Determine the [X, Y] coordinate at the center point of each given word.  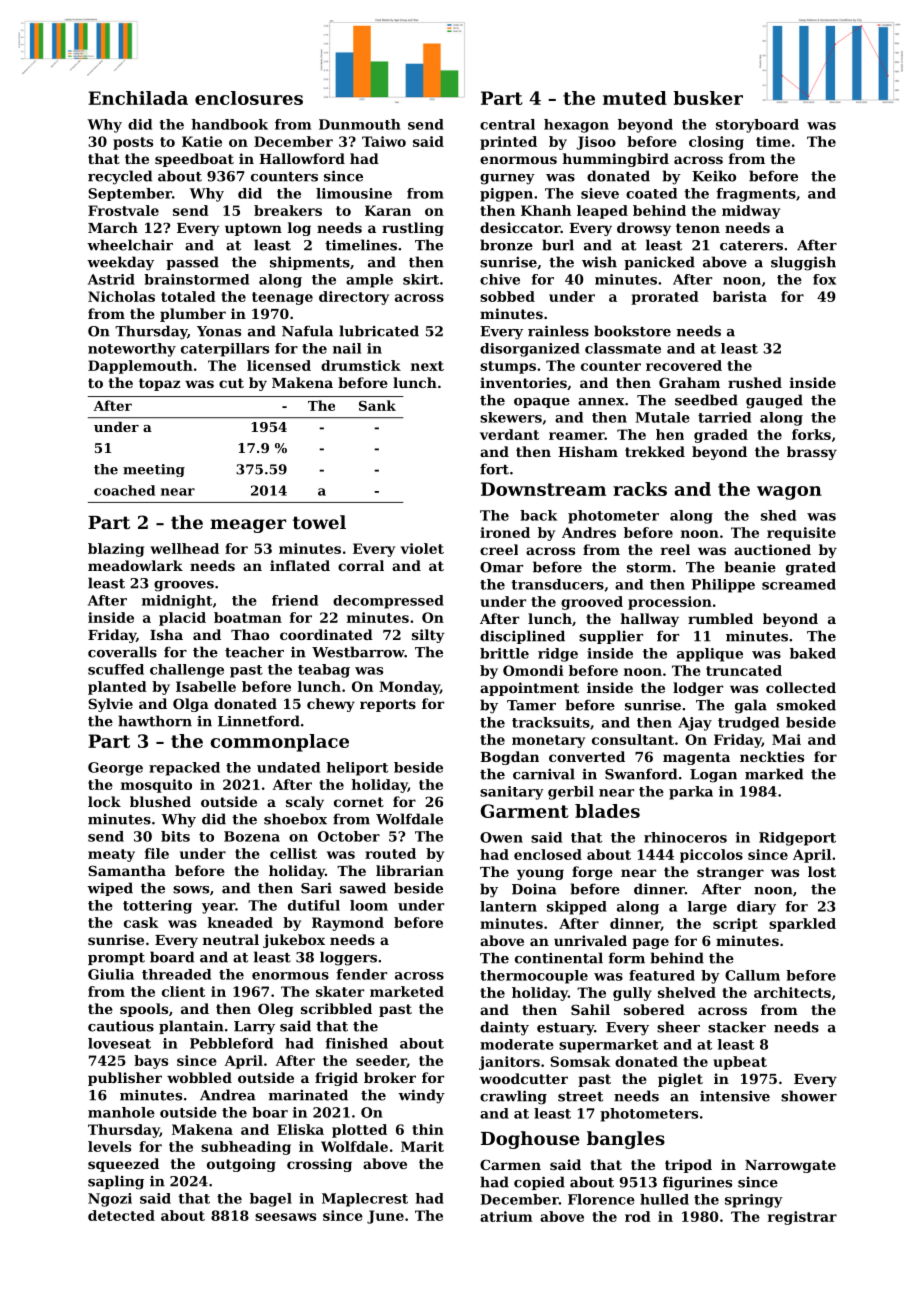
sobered [654, 1009]
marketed [407, 991]
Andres [589, 532]
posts [133, 143]
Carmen [510, 1164]
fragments [756, 195]
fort [494, 469]
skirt [421, 279]
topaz [159, 384]
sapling [116, 1182]
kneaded [240, 922]
